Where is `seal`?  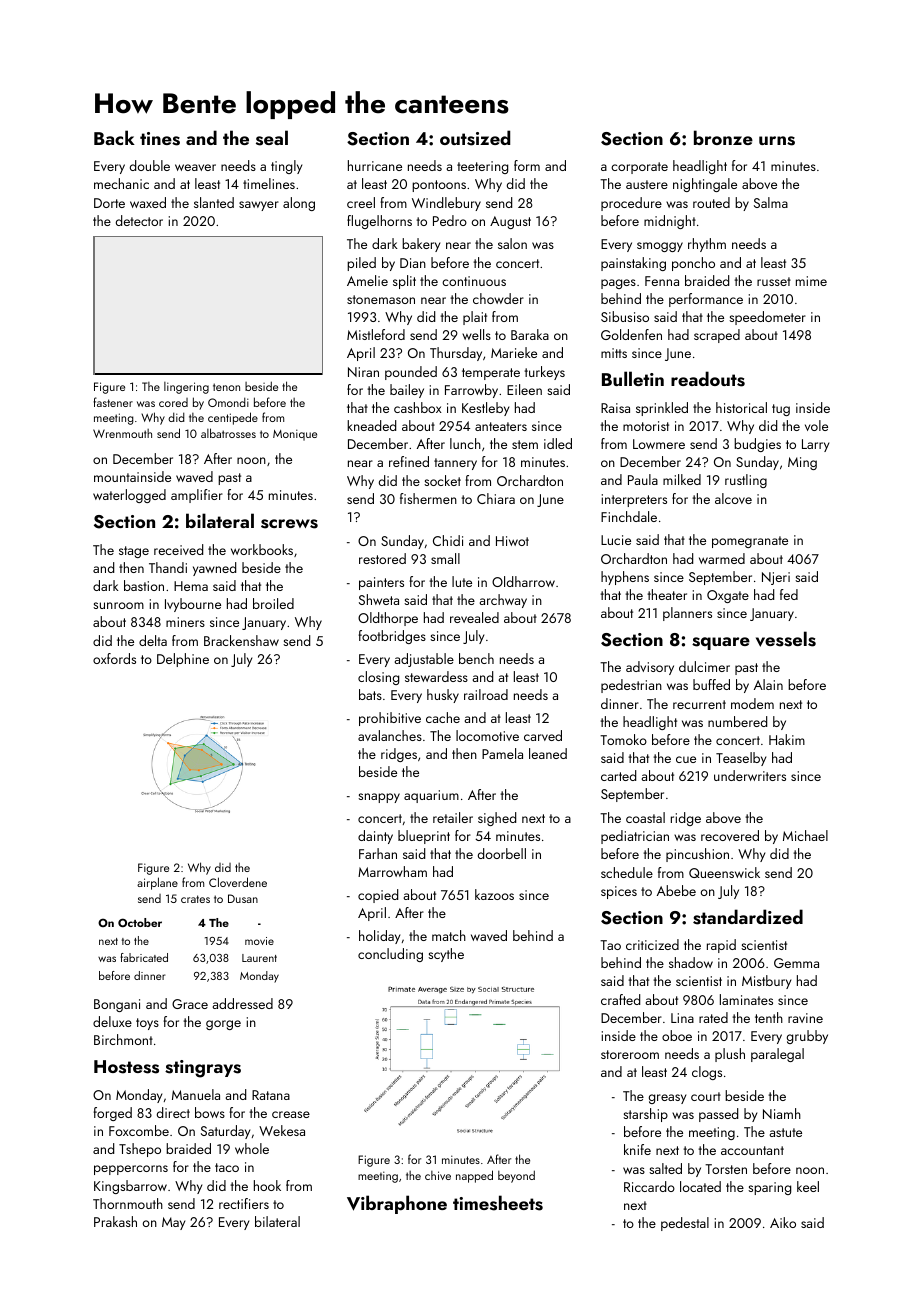
seal is located at coordinates (272, 138).
